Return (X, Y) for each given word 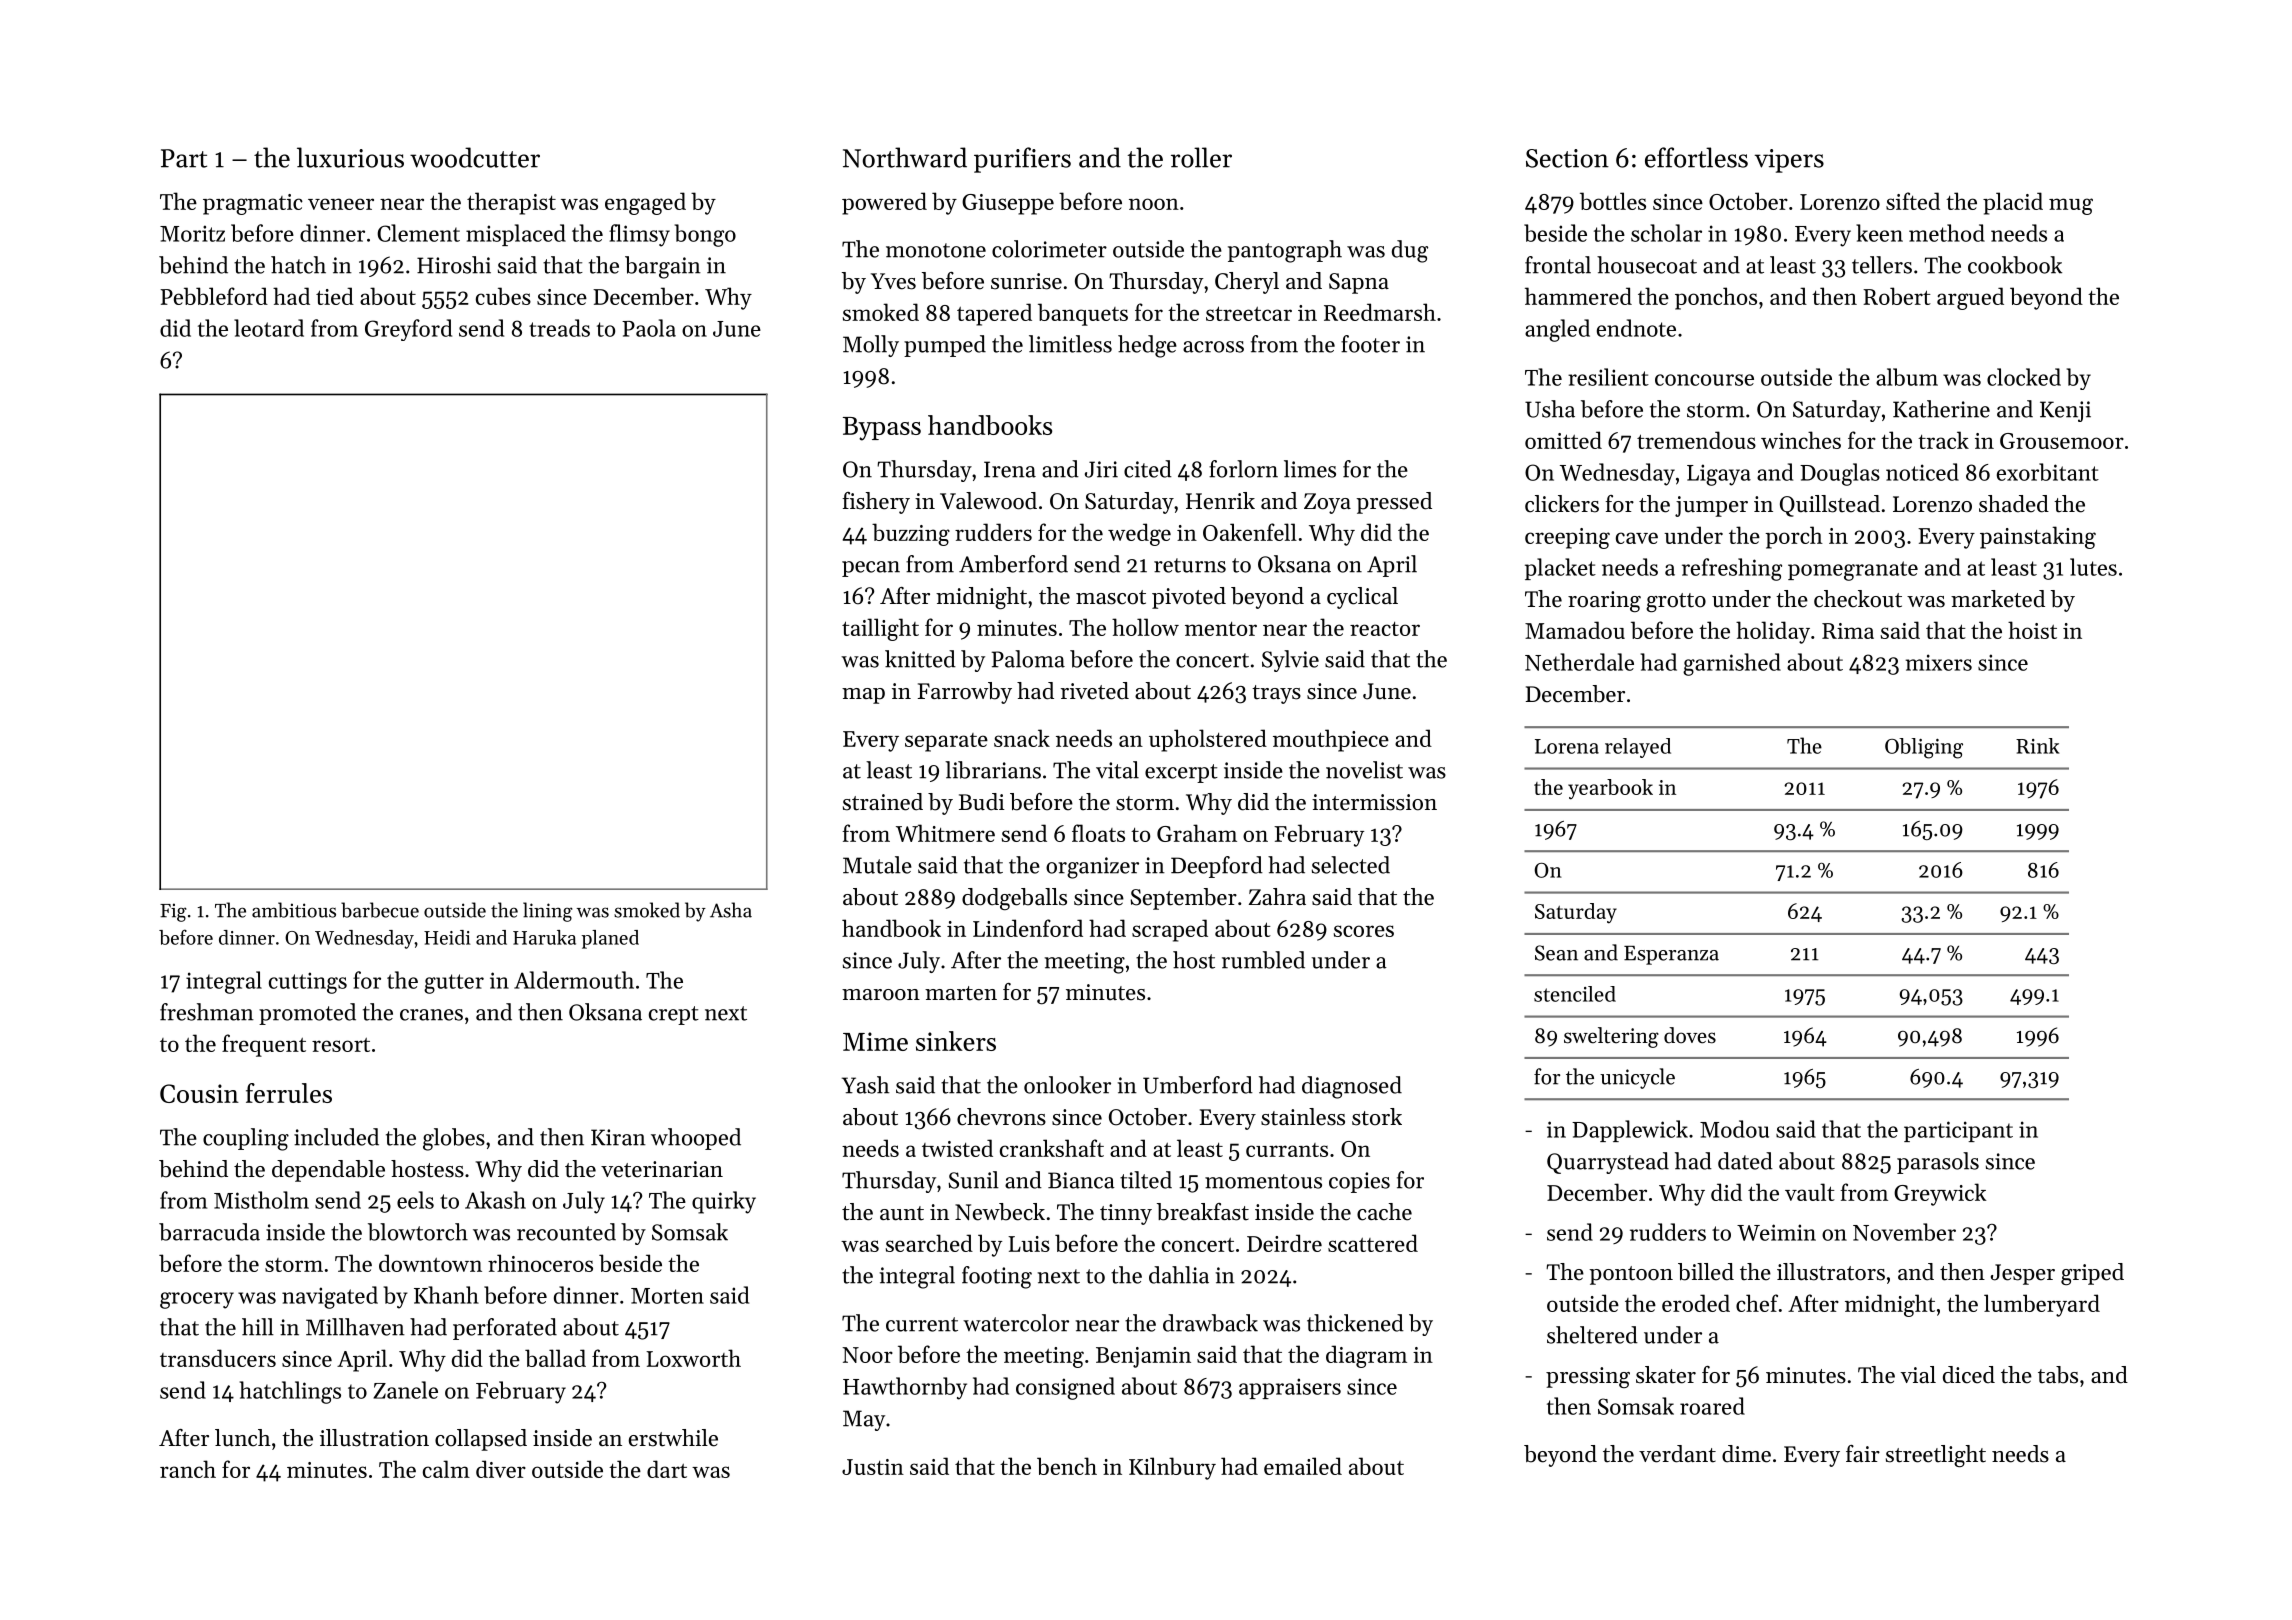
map (863, 696)
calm (446, 1469)
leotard (269, 328)
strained (883, 802)
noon (1154, 204)
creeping (1567, 538)
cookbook (2015, 265)
